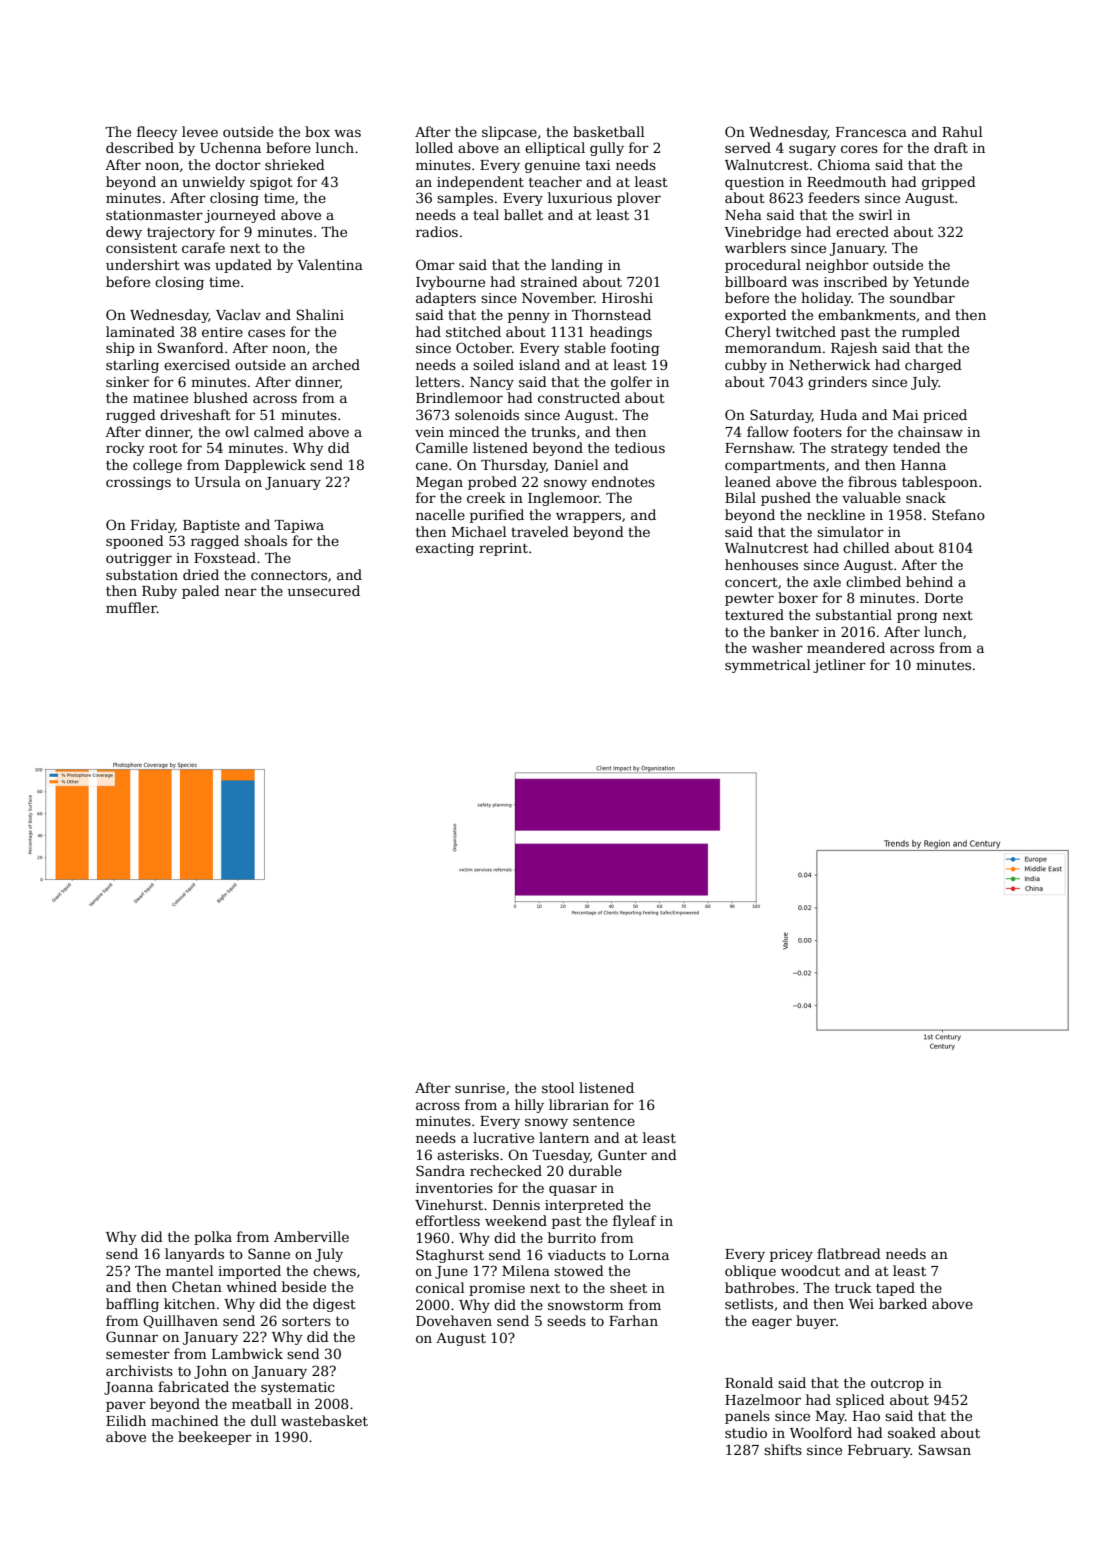 The width and height of the screenshot is (1093, 1546). What do you see at coordinates (141, 248) in the screenshot?
I see `consistent` at bounding box center [141, 248].
